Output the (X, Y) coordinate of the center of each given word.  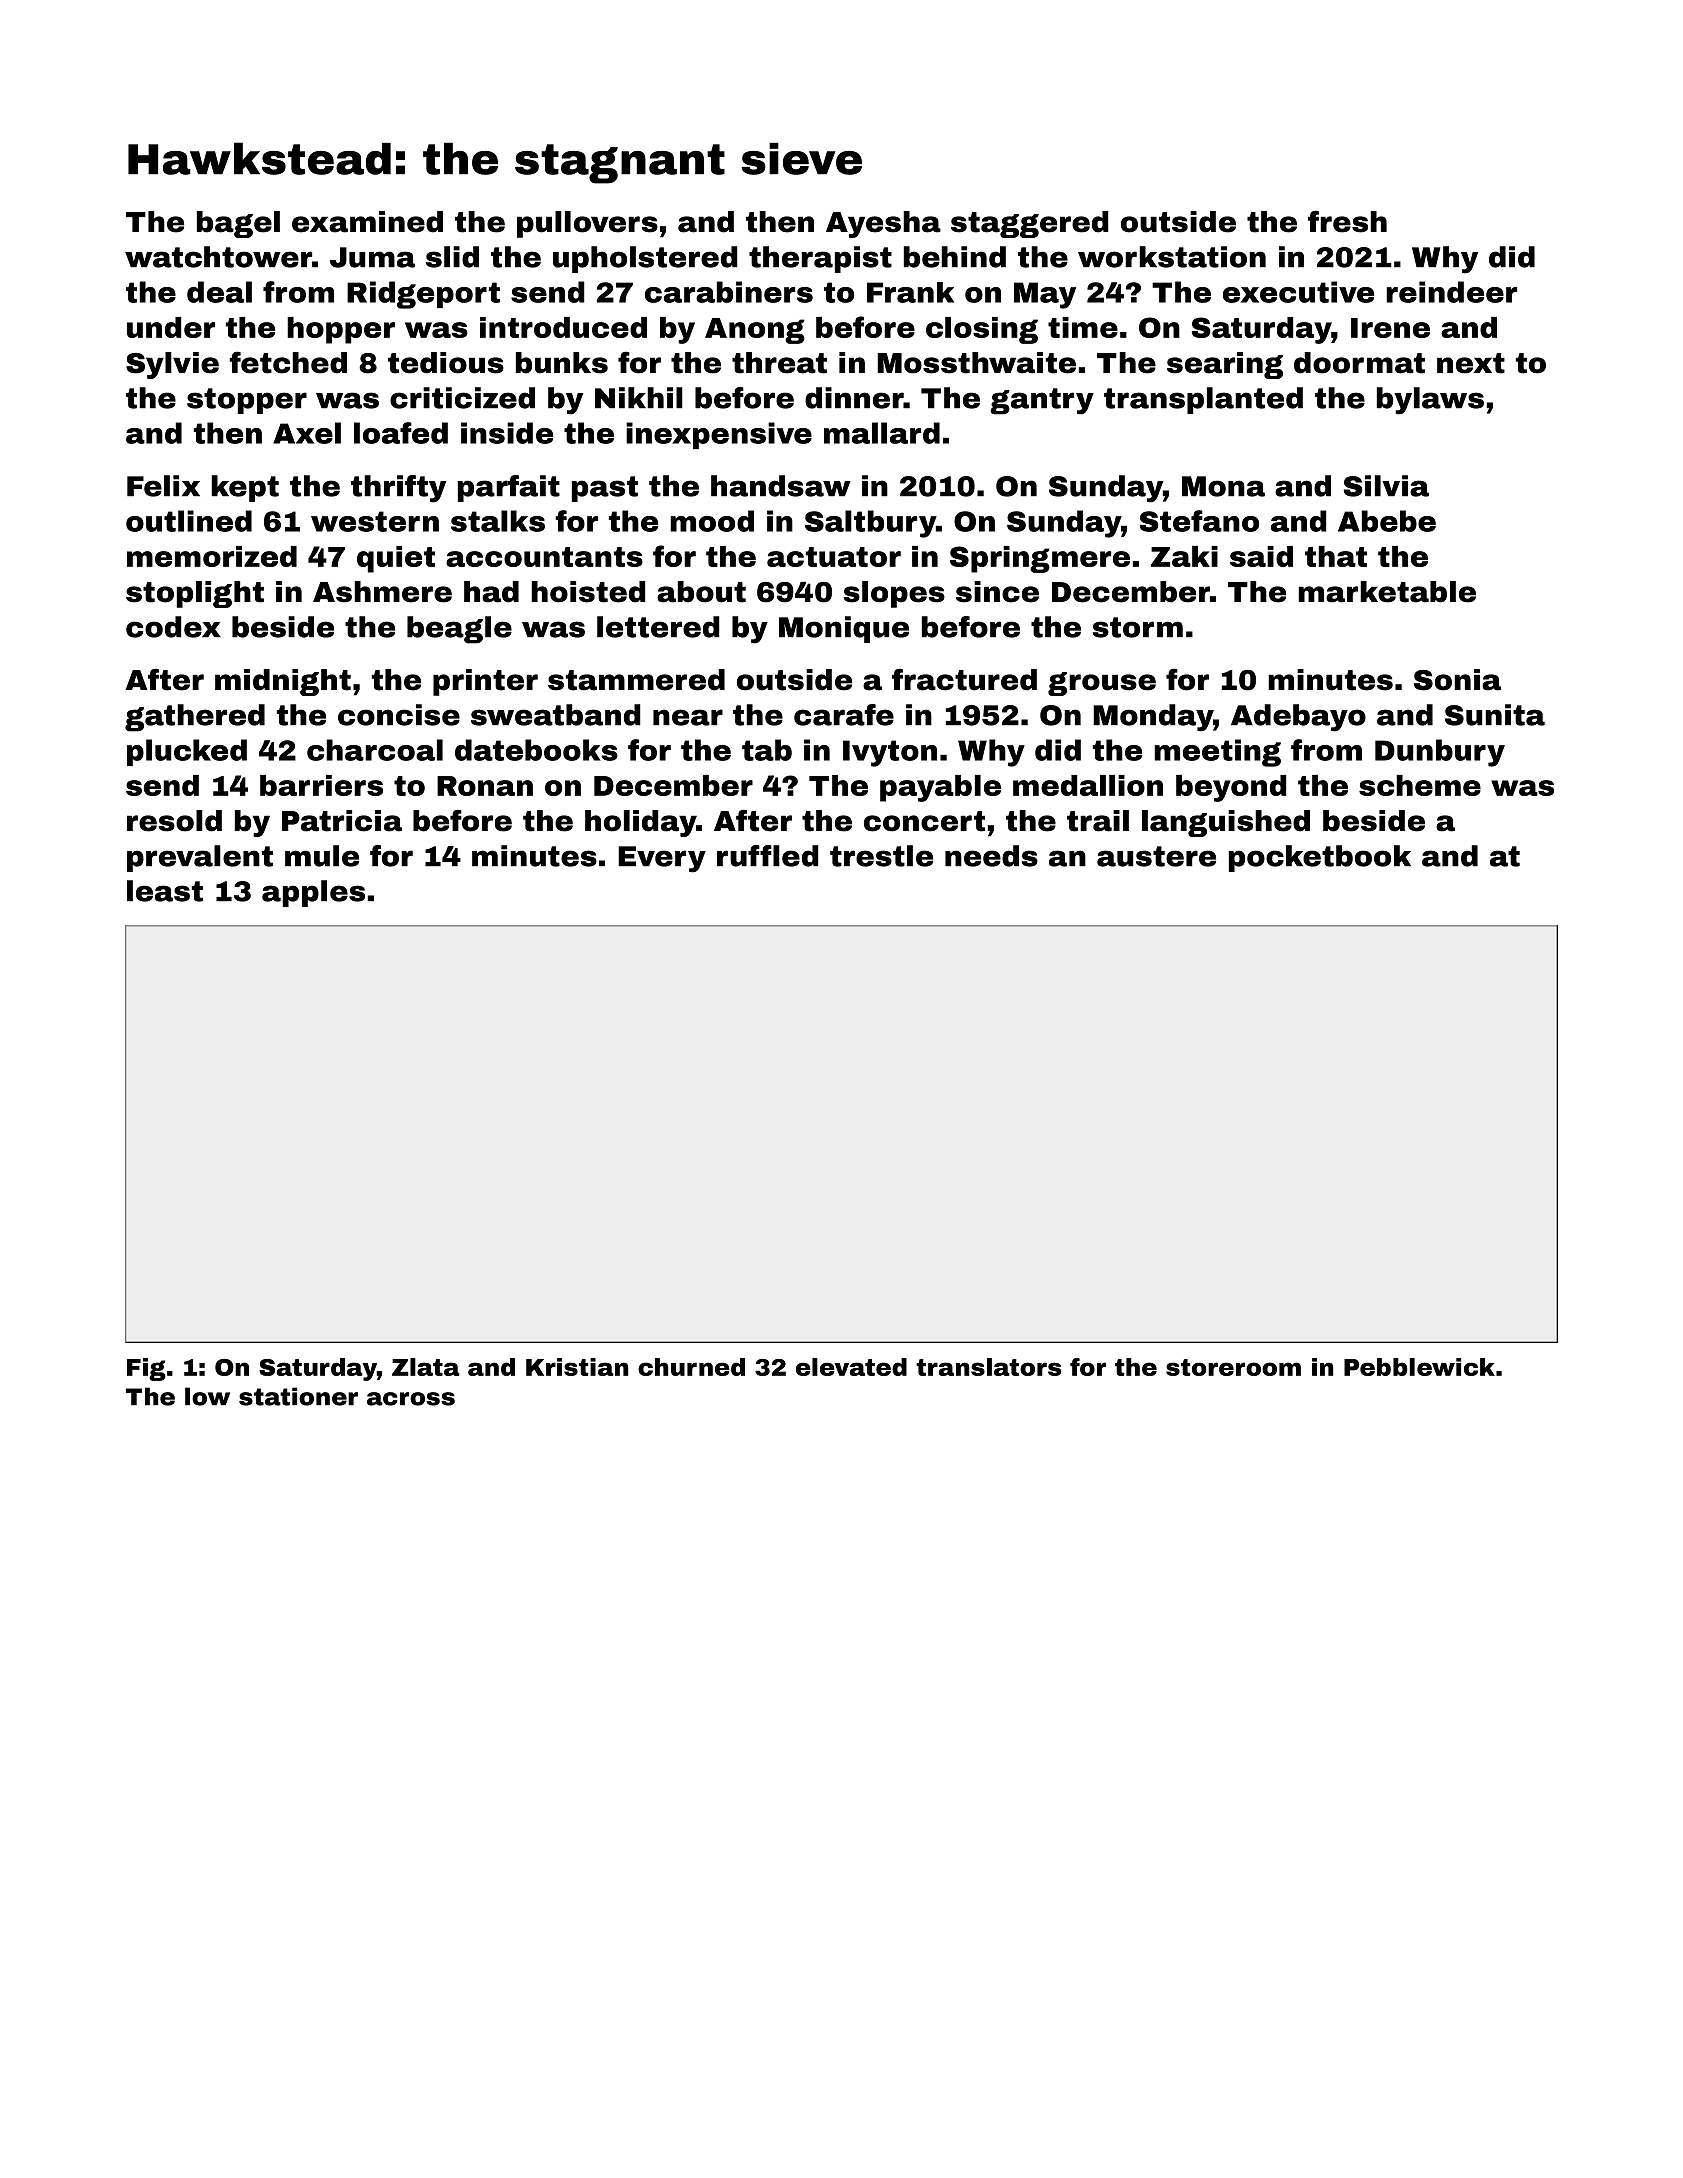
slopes (894, 594)
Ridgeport (423, 295)
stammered (636, 680)
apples (313, 893)
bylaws (1430, 401)
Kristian (577, 1367)
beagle (459, 630)
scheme (1420, 785)
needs (991, 856)
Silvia (1386, 486)
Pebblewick (1419, 1367)
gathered (195, 718)
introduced (563, 327)
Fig (146, 1369)
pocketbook (1320, 858)
